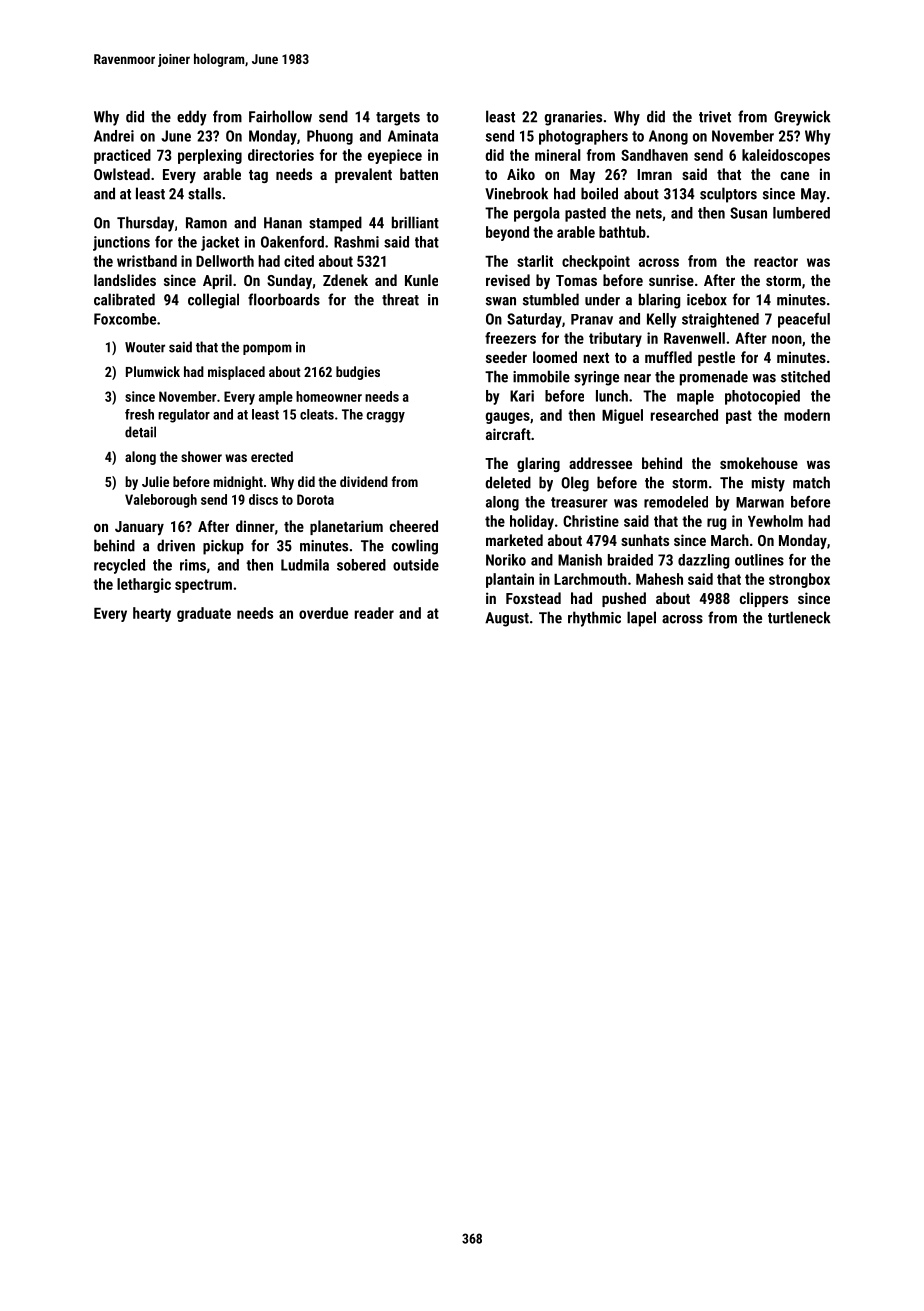  I want to click on targets, so click(398, 119).
